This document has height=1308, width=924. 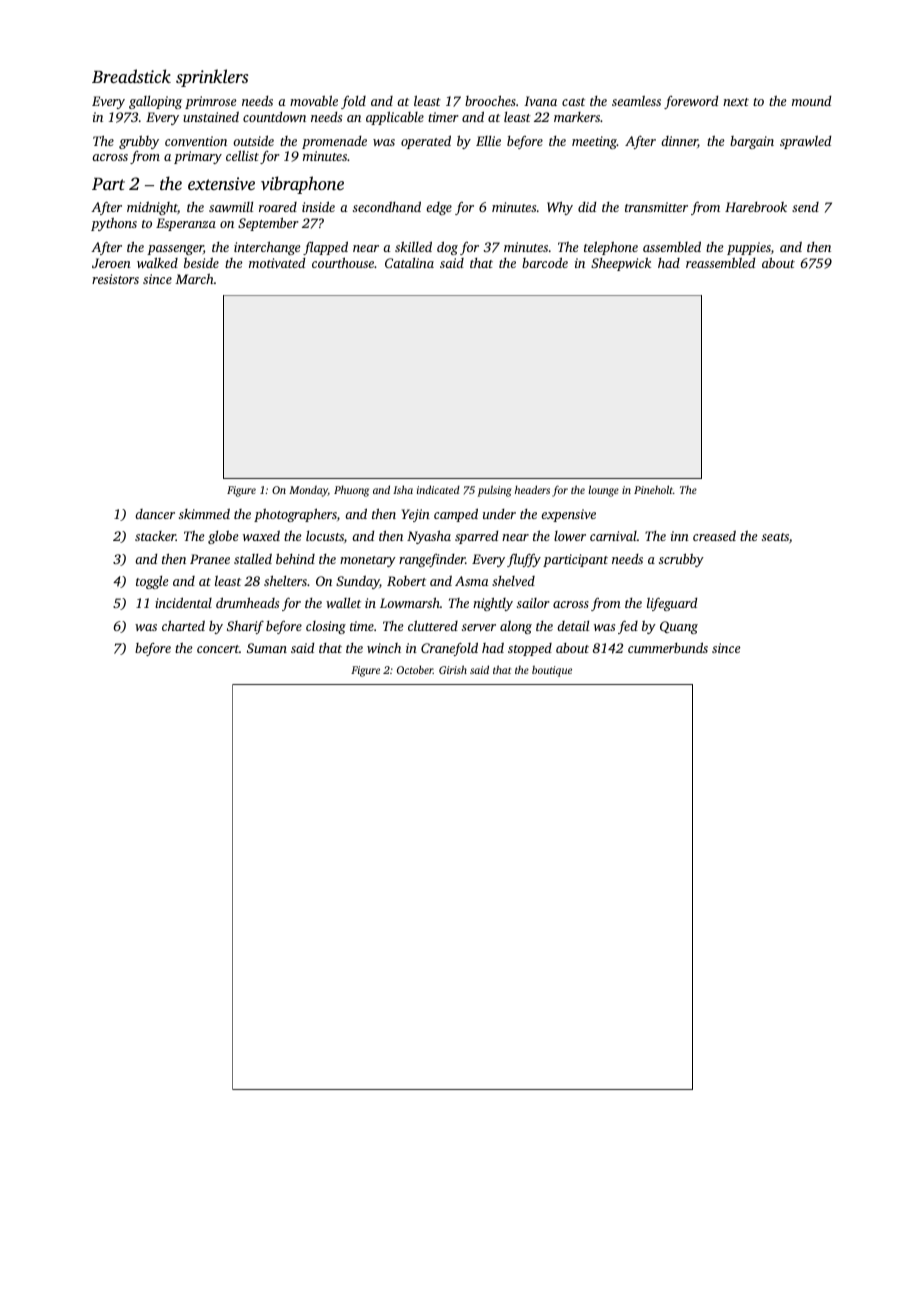 What do you see at coordinates (656, 207) in the document?
I see `transmitter` at bounding box center [656, 207].
